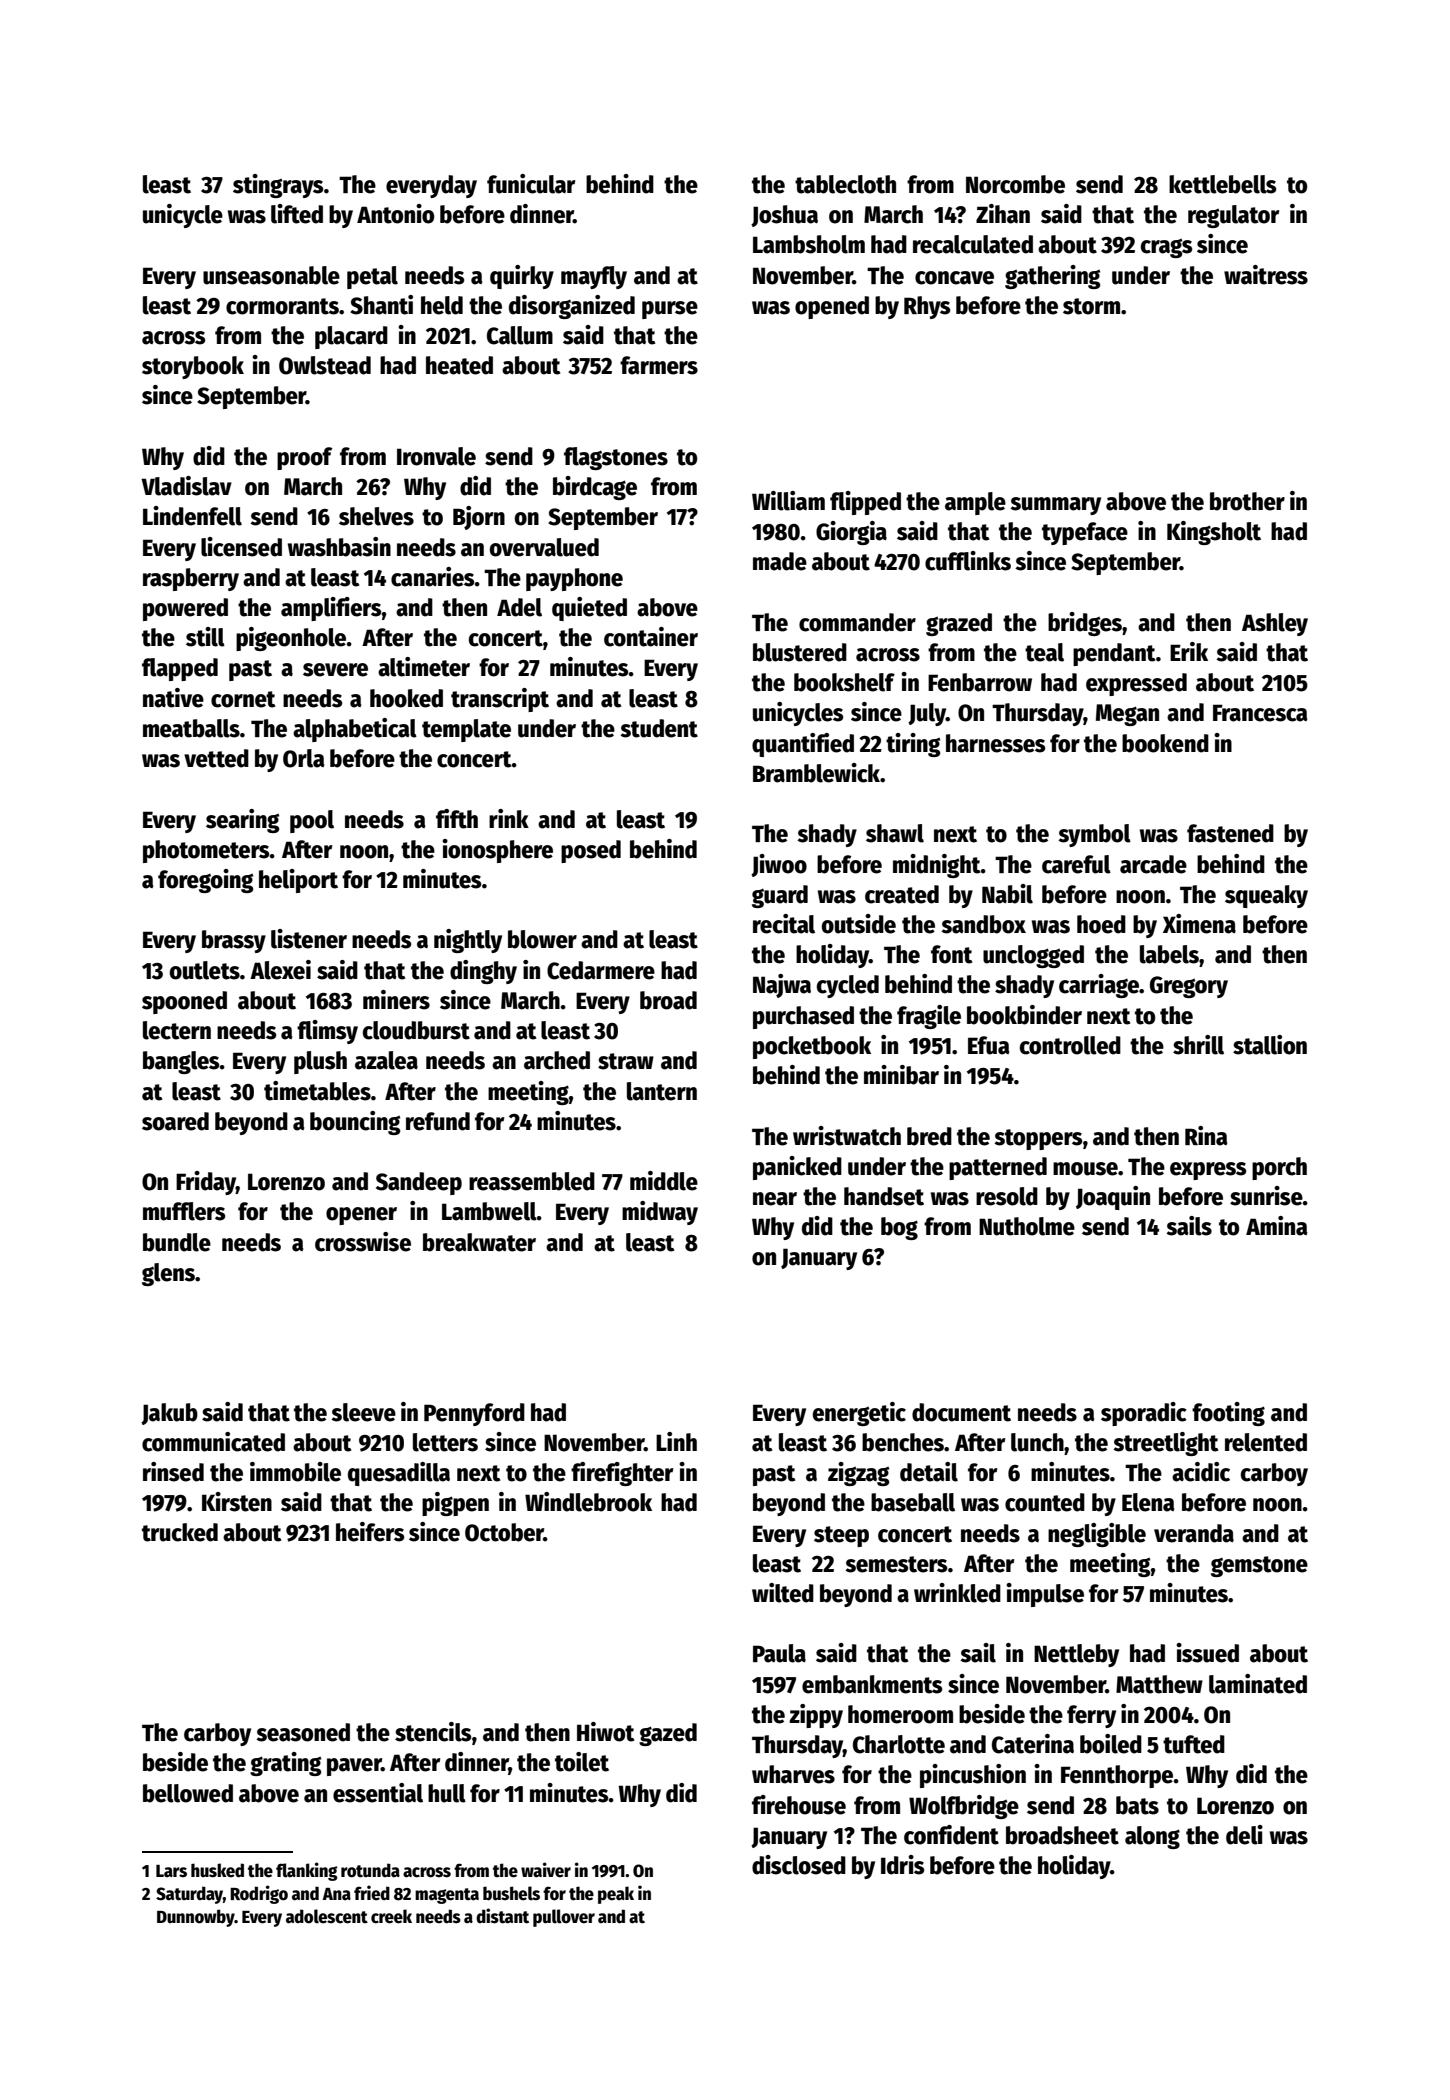 The width and height of the screenshot is (1450, 2100). I want to click on Giorgia, so click(851, 533).
